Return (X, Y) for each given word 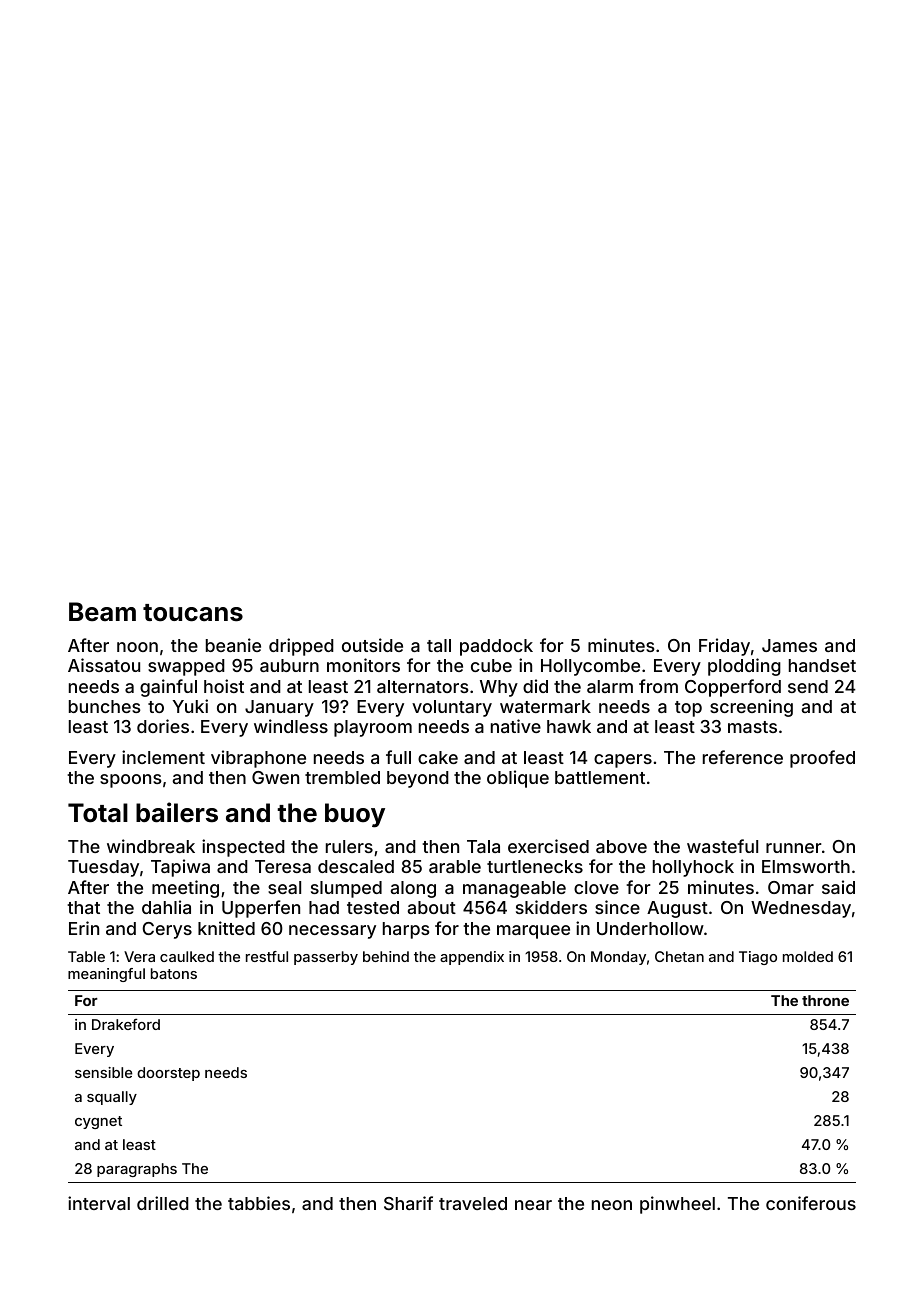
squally (112, 1098)
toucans (193, 613)
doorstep (168, 1074)
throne (825, 1000)
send (808, 686)
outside (372, 645)
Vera (139, 956)
